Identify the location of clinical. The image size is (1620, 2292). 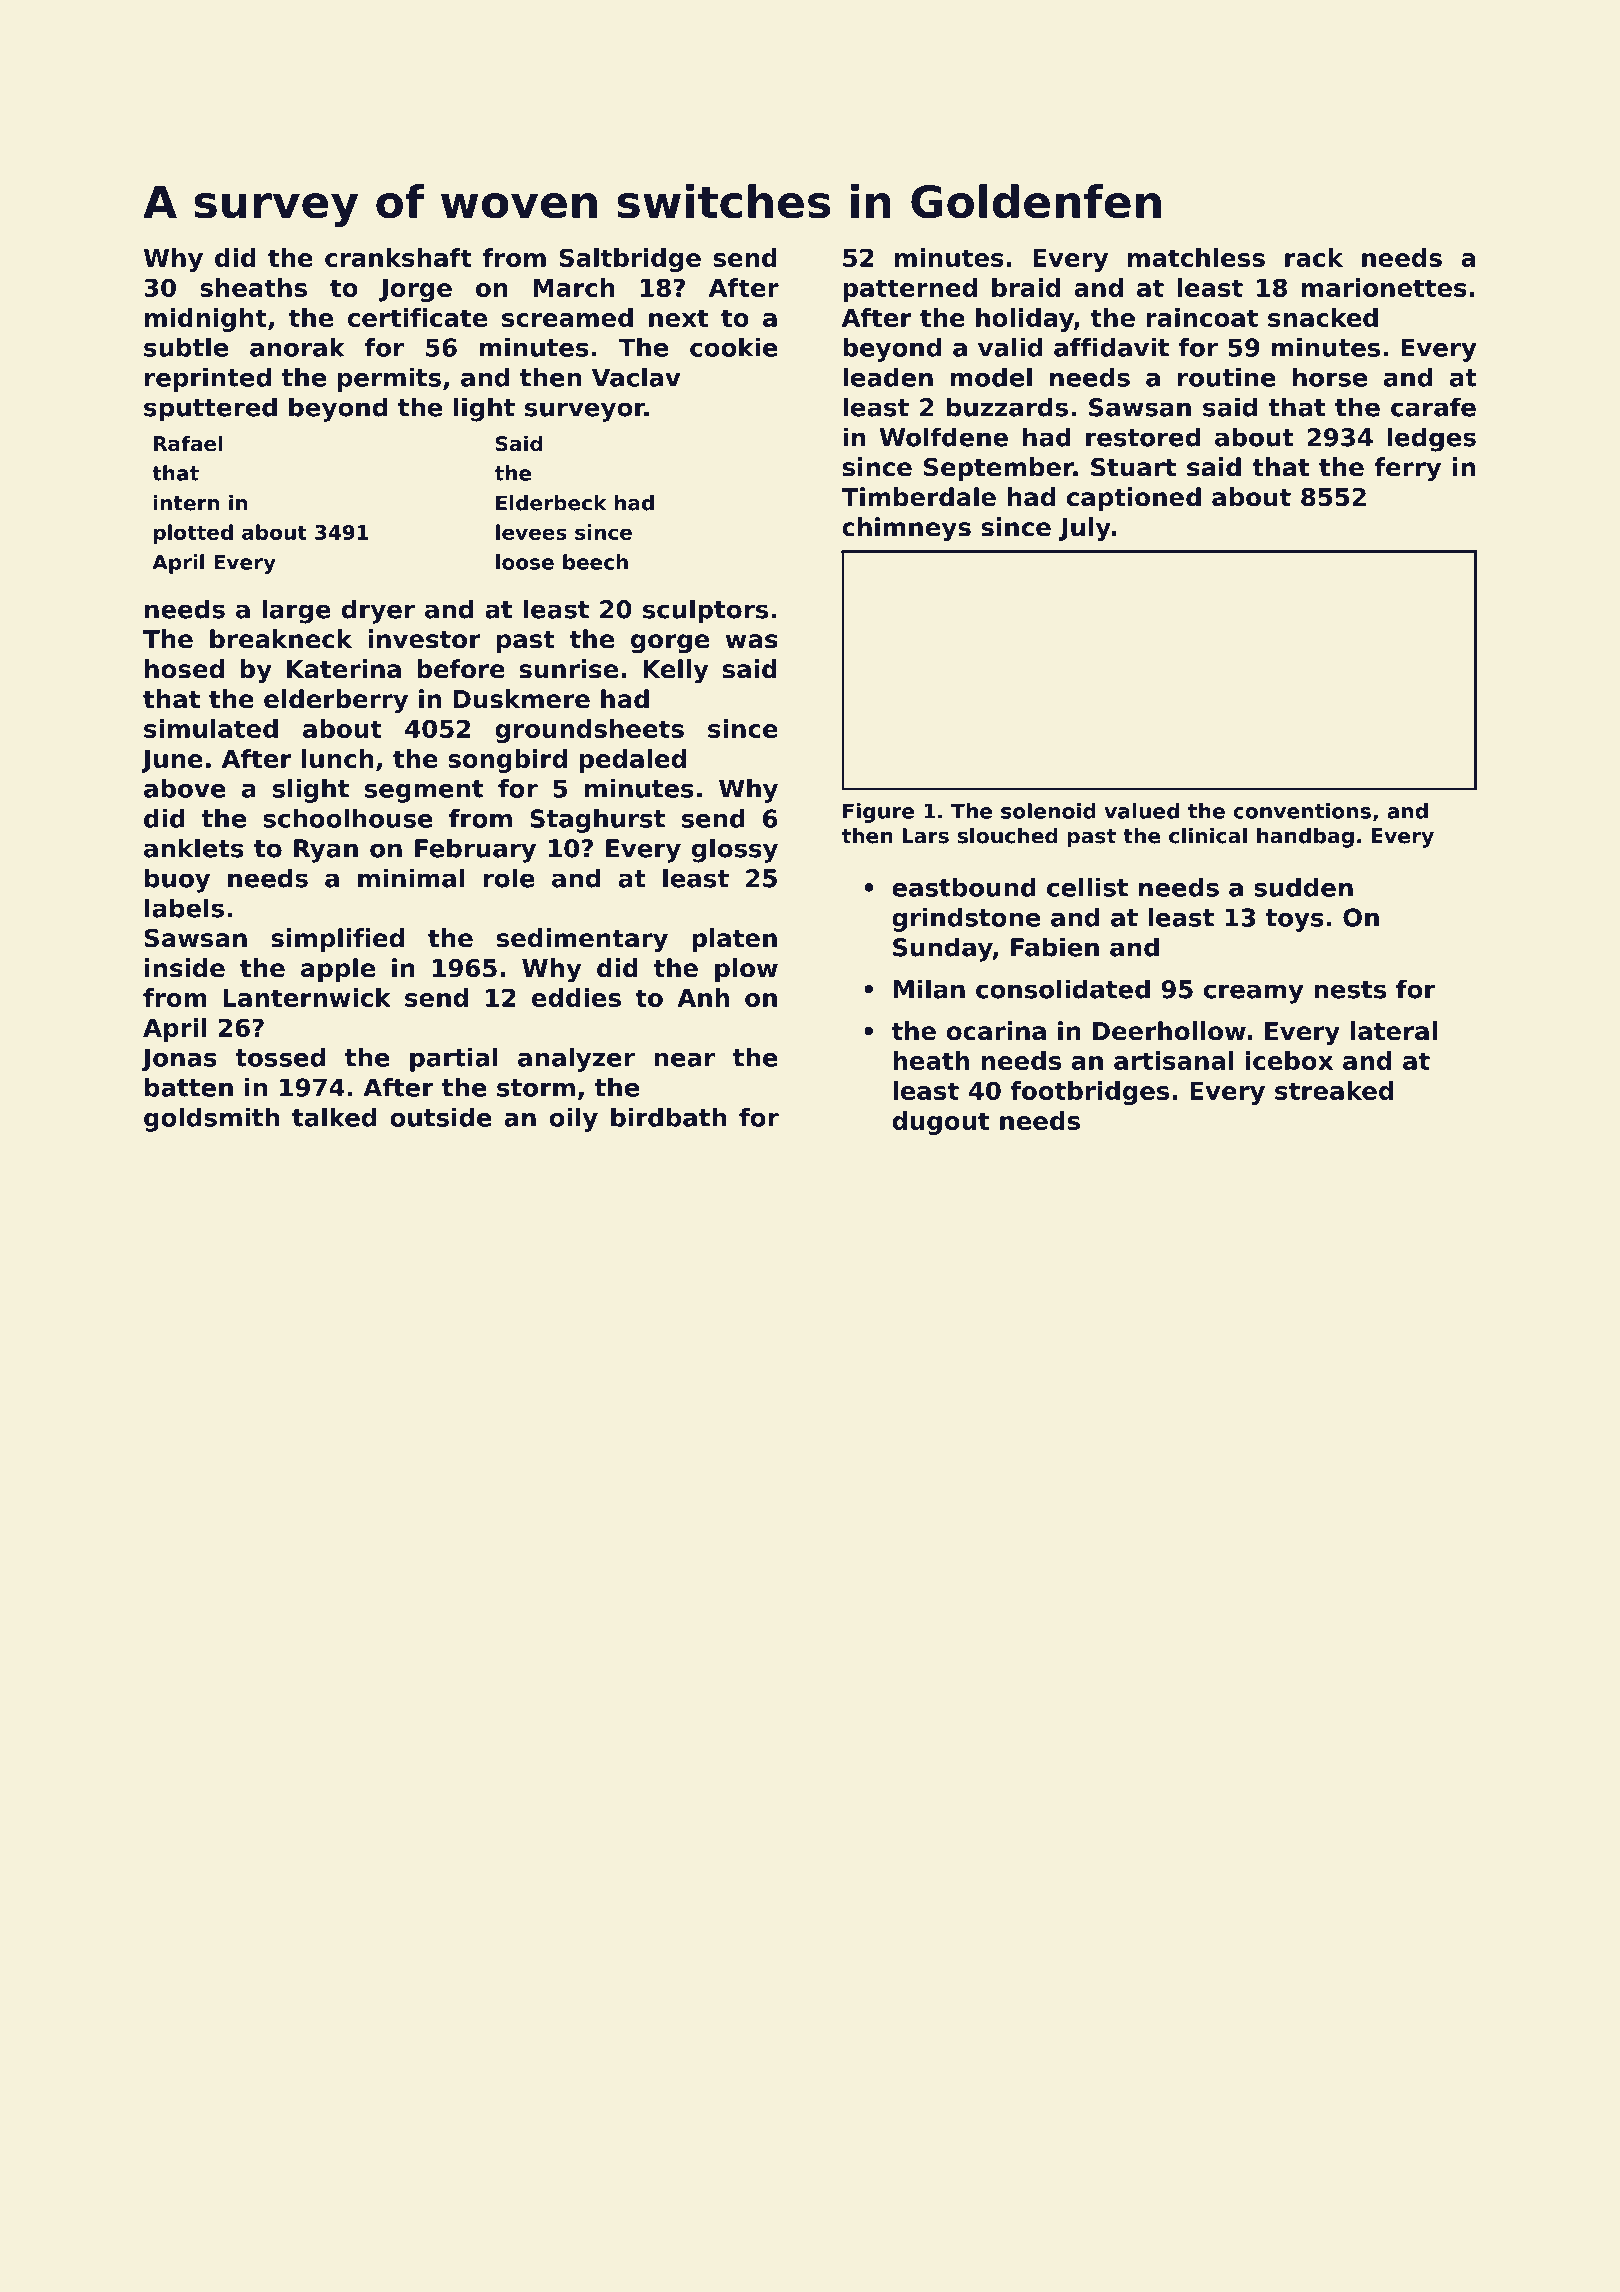
(1208, 836).
